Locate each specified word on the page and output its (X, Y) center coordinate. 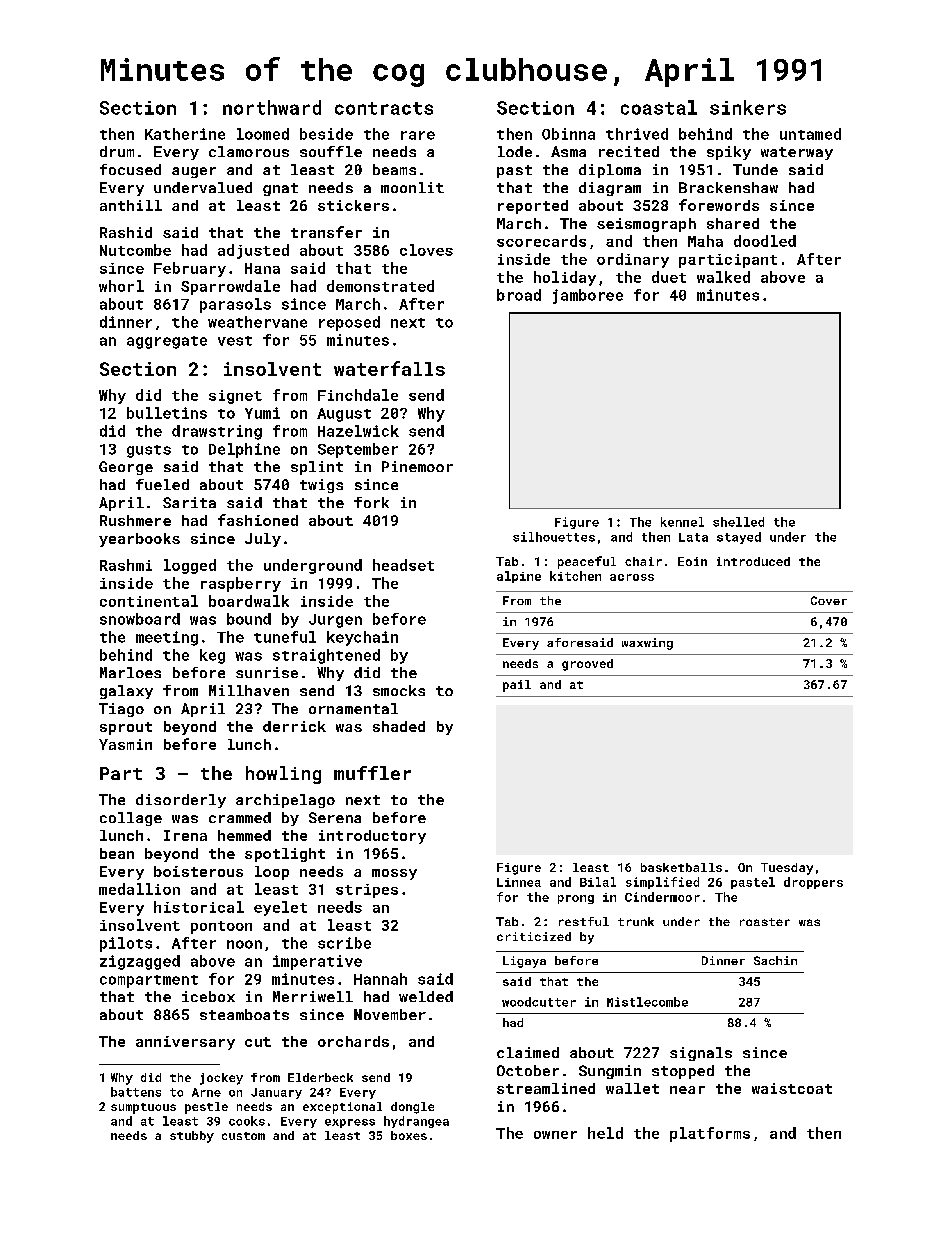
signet (235, 397)
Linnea (519, 882)
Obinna (568, 134)
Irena (185, 835)
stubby (192, 1137)
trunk (636, 921)
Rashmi (126, 565)
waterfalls (389, 368)
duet (669, 277)
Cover (829, 600)
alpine (519, 577)
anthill (131, 205)
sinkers (748, 107)
